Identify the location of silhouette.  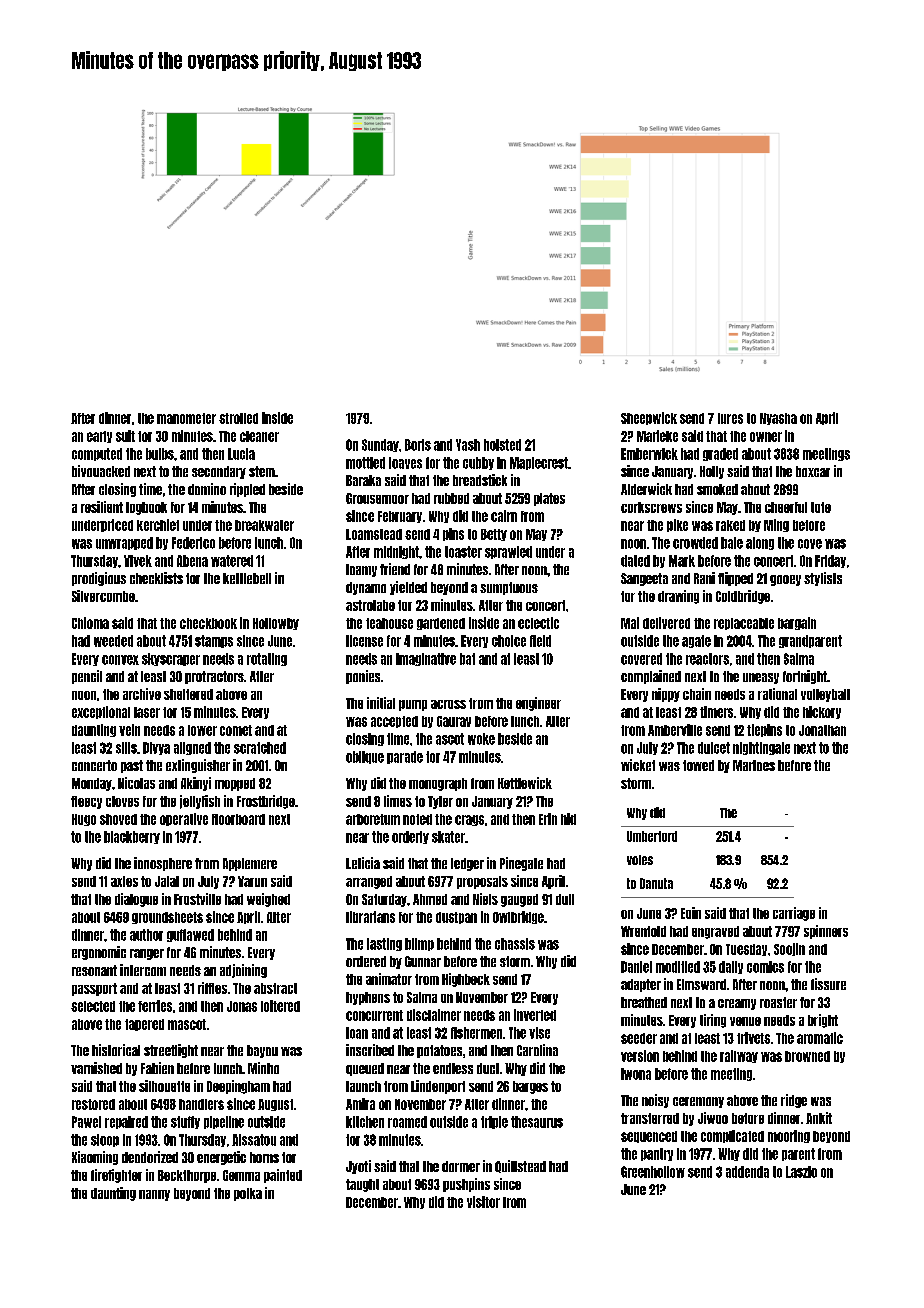
(164, 1086).
